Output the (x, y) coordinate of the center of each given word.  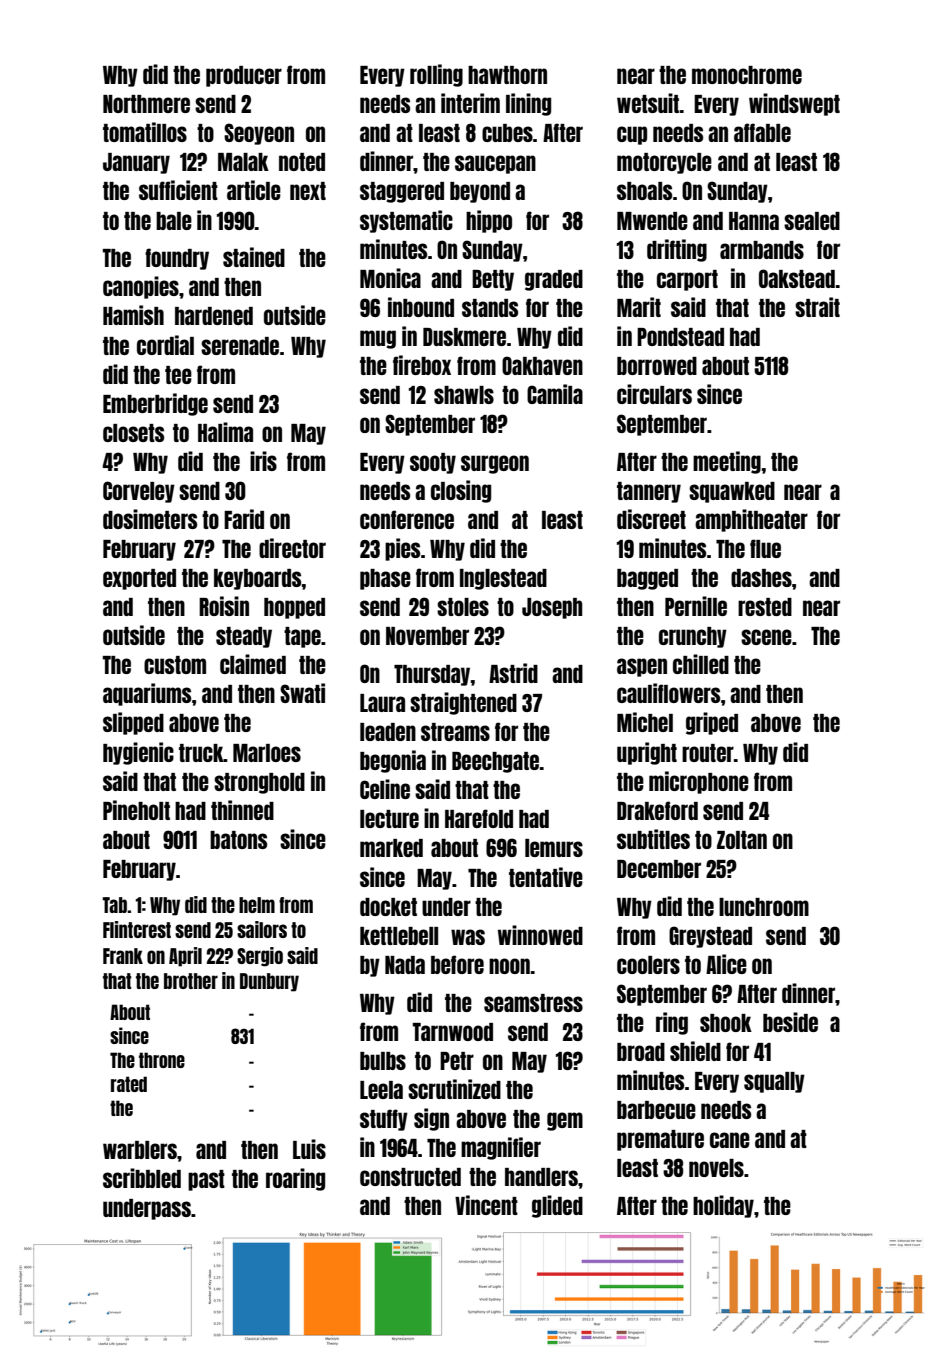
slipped (133, 723)
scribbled (142, 1178)
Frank (123, 956)
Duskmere (464, 337)
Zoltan (742, 840)
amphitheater (751, 520)
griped (712, 723)
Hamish (133, 315)
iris (263, 461)
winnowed (540, 935)
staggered (402, 192)
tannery (649, 492)
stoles (463, 607)
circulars (654, 394)
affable (762, 132)
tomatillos (145, 132)
